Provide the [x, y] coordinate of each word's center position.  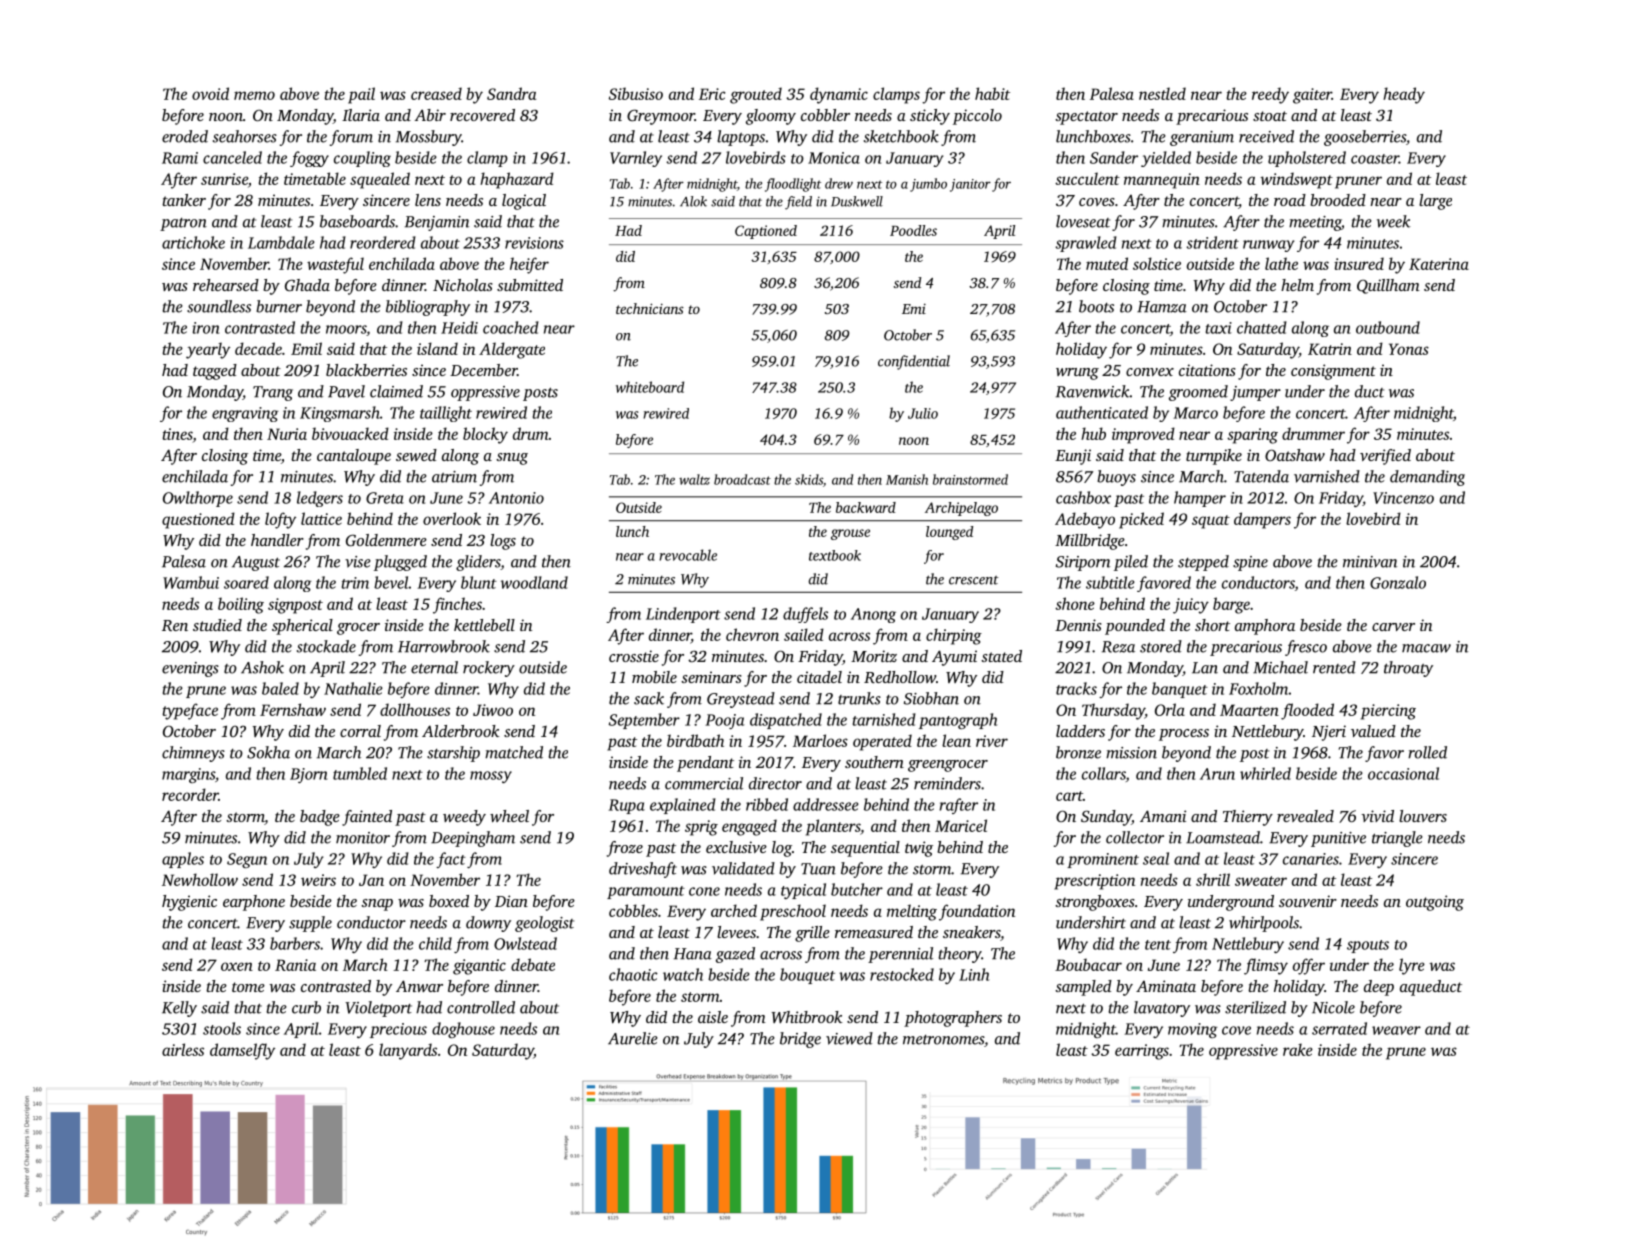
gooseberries [1365, 138]
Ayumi [954, 658]
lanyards [408, 1051]
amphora [1265, 627]
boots [1096, 306]
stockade [326, 646]
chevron [752, 634]
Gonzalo [1398, 582]
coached [511, 327]
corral [360, 731]
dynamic [839, 95]
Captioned [766, 232]
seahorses [245, 136]
